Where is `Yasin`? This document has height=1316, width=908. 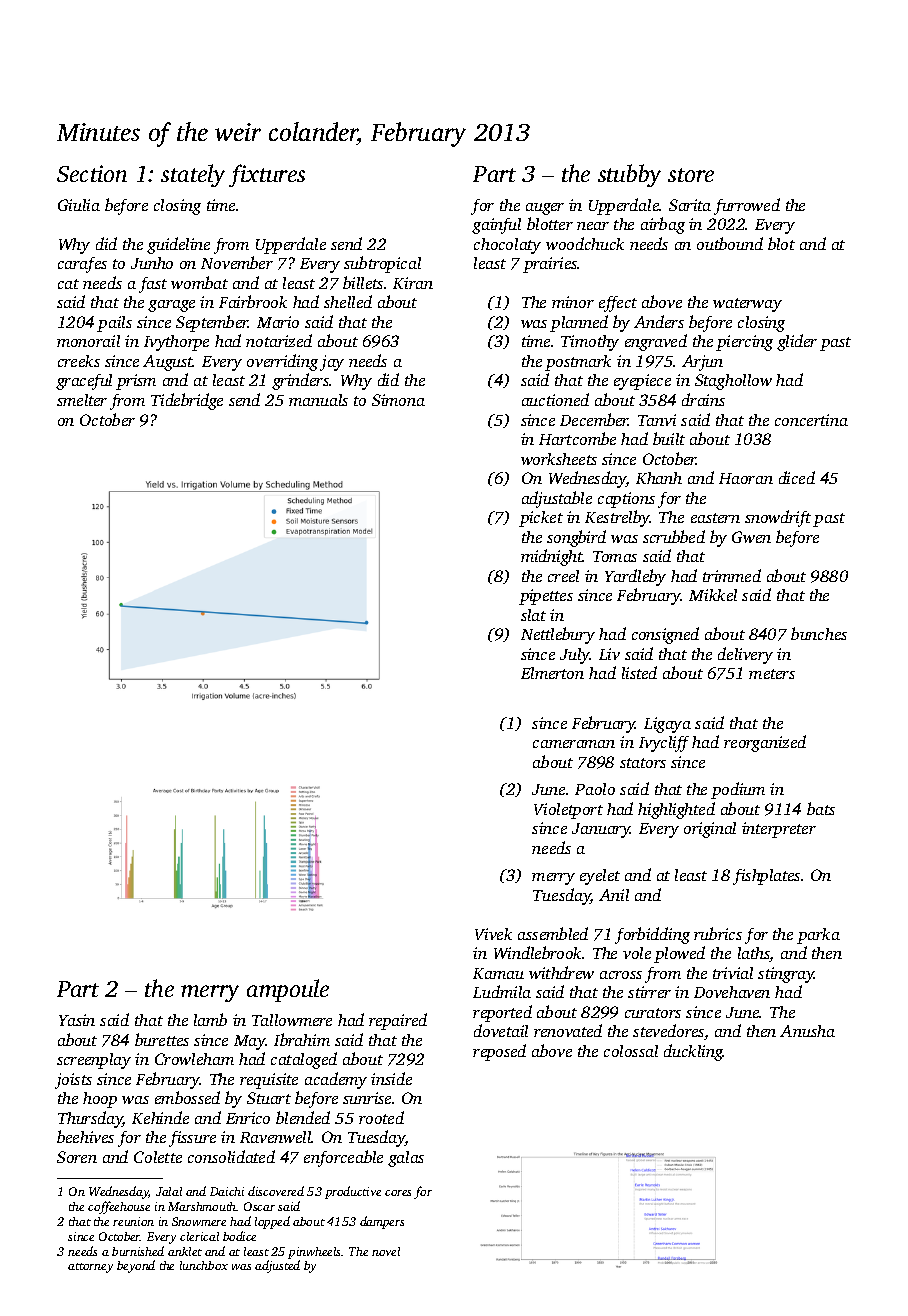
Yasin is located at coordinates (77, 1020).
